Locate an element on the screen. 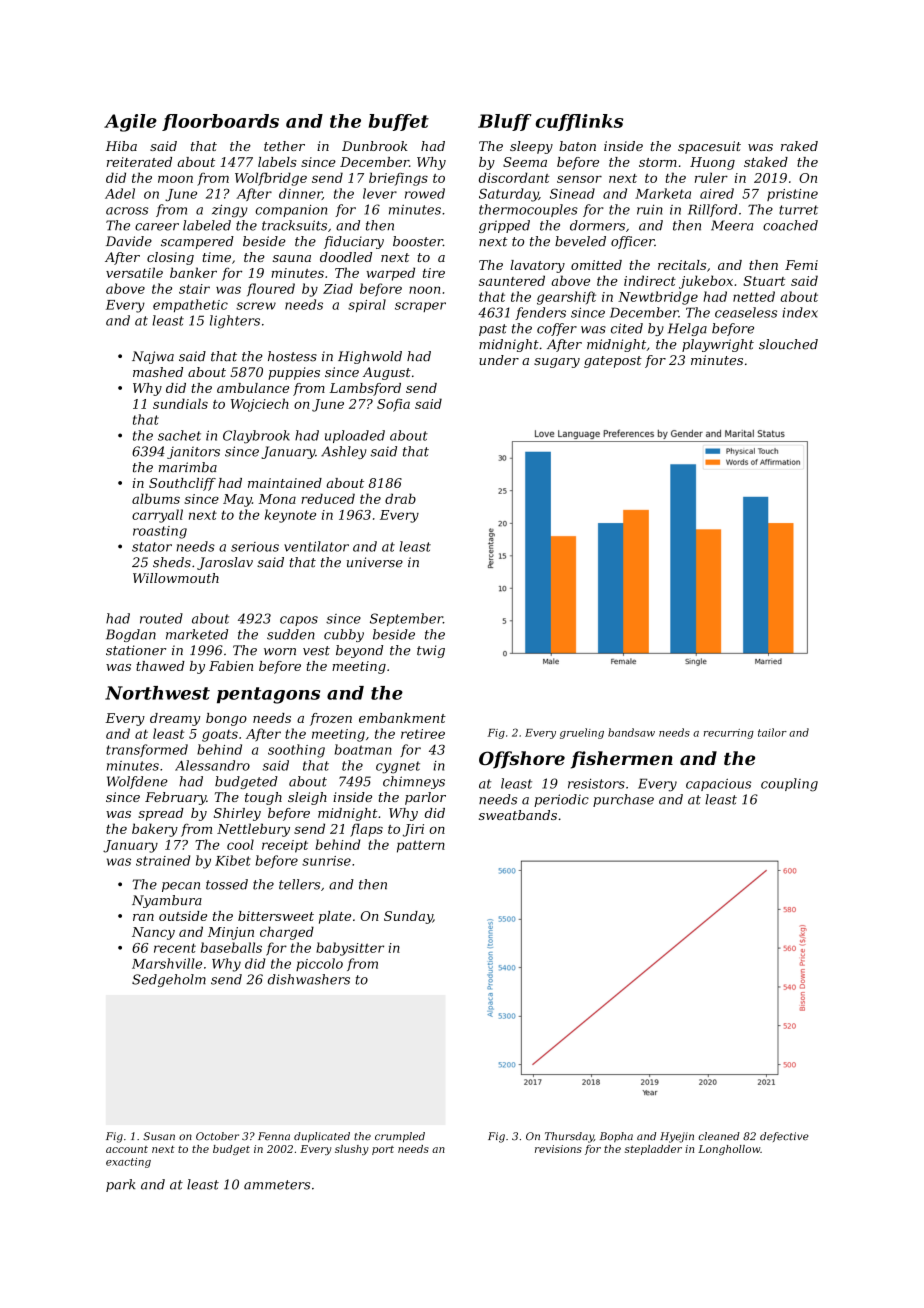 This screenshot has width=924, height=1308. park is located at coordinates (120, 1185).
